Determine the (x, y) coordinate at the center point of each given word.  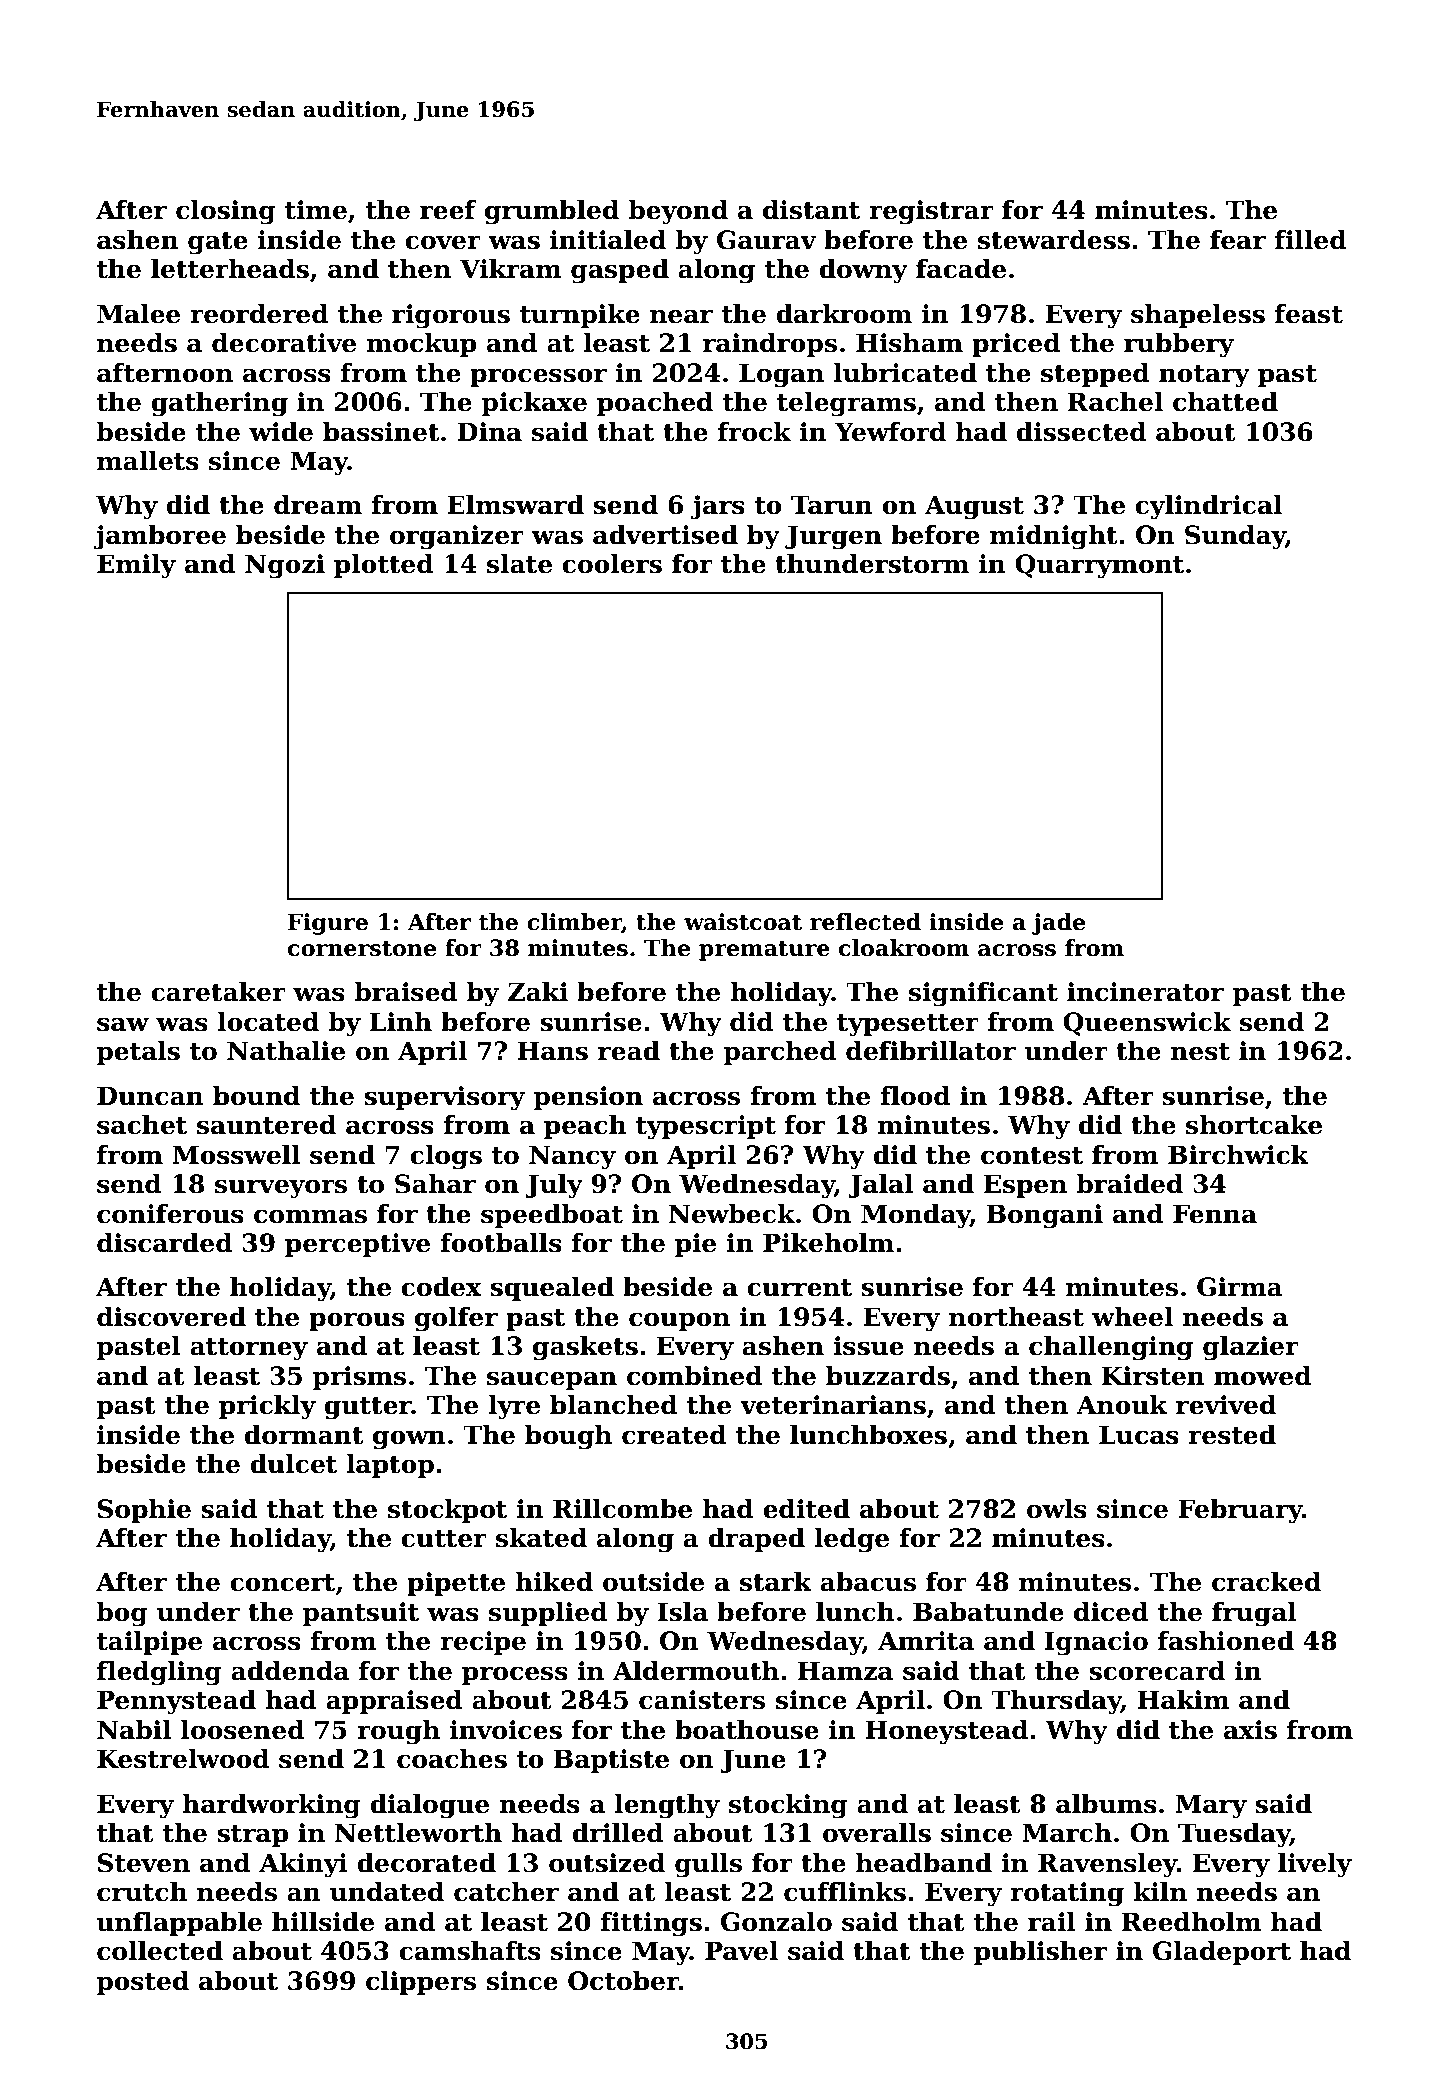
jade (1058, 924)
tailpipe (149, 1643)
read (629, 1051)
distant (811, 210)
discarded (165, 1243)
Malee (138, 314)
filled (1311, 240)
